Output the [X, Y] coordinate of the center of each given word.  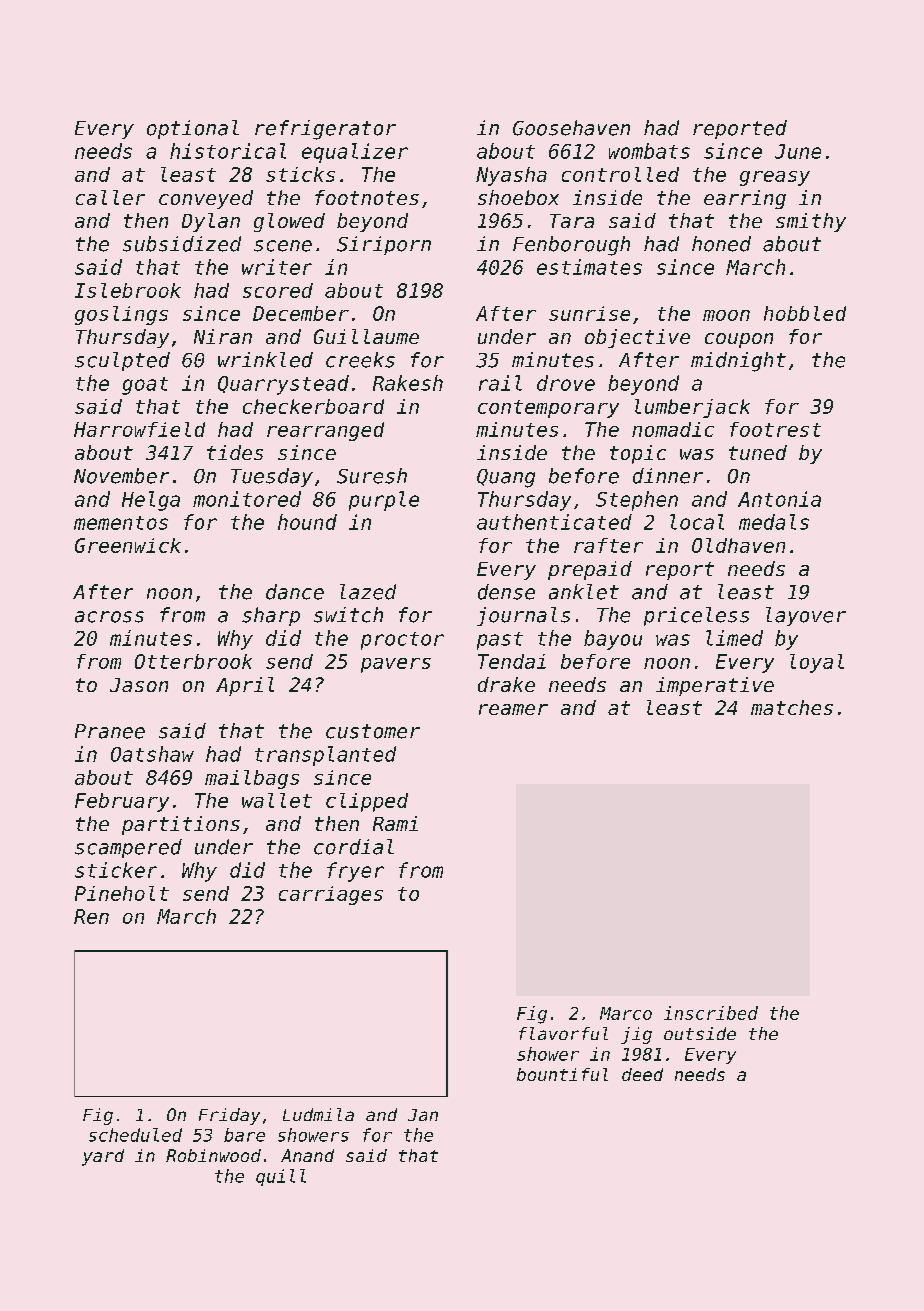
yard [103, 1157]
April [245, 686]
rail [500, 383]
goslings [121, 315]
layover [806, 616]
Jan [423, 1115]
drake [506, 684]
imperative [715, 686]
